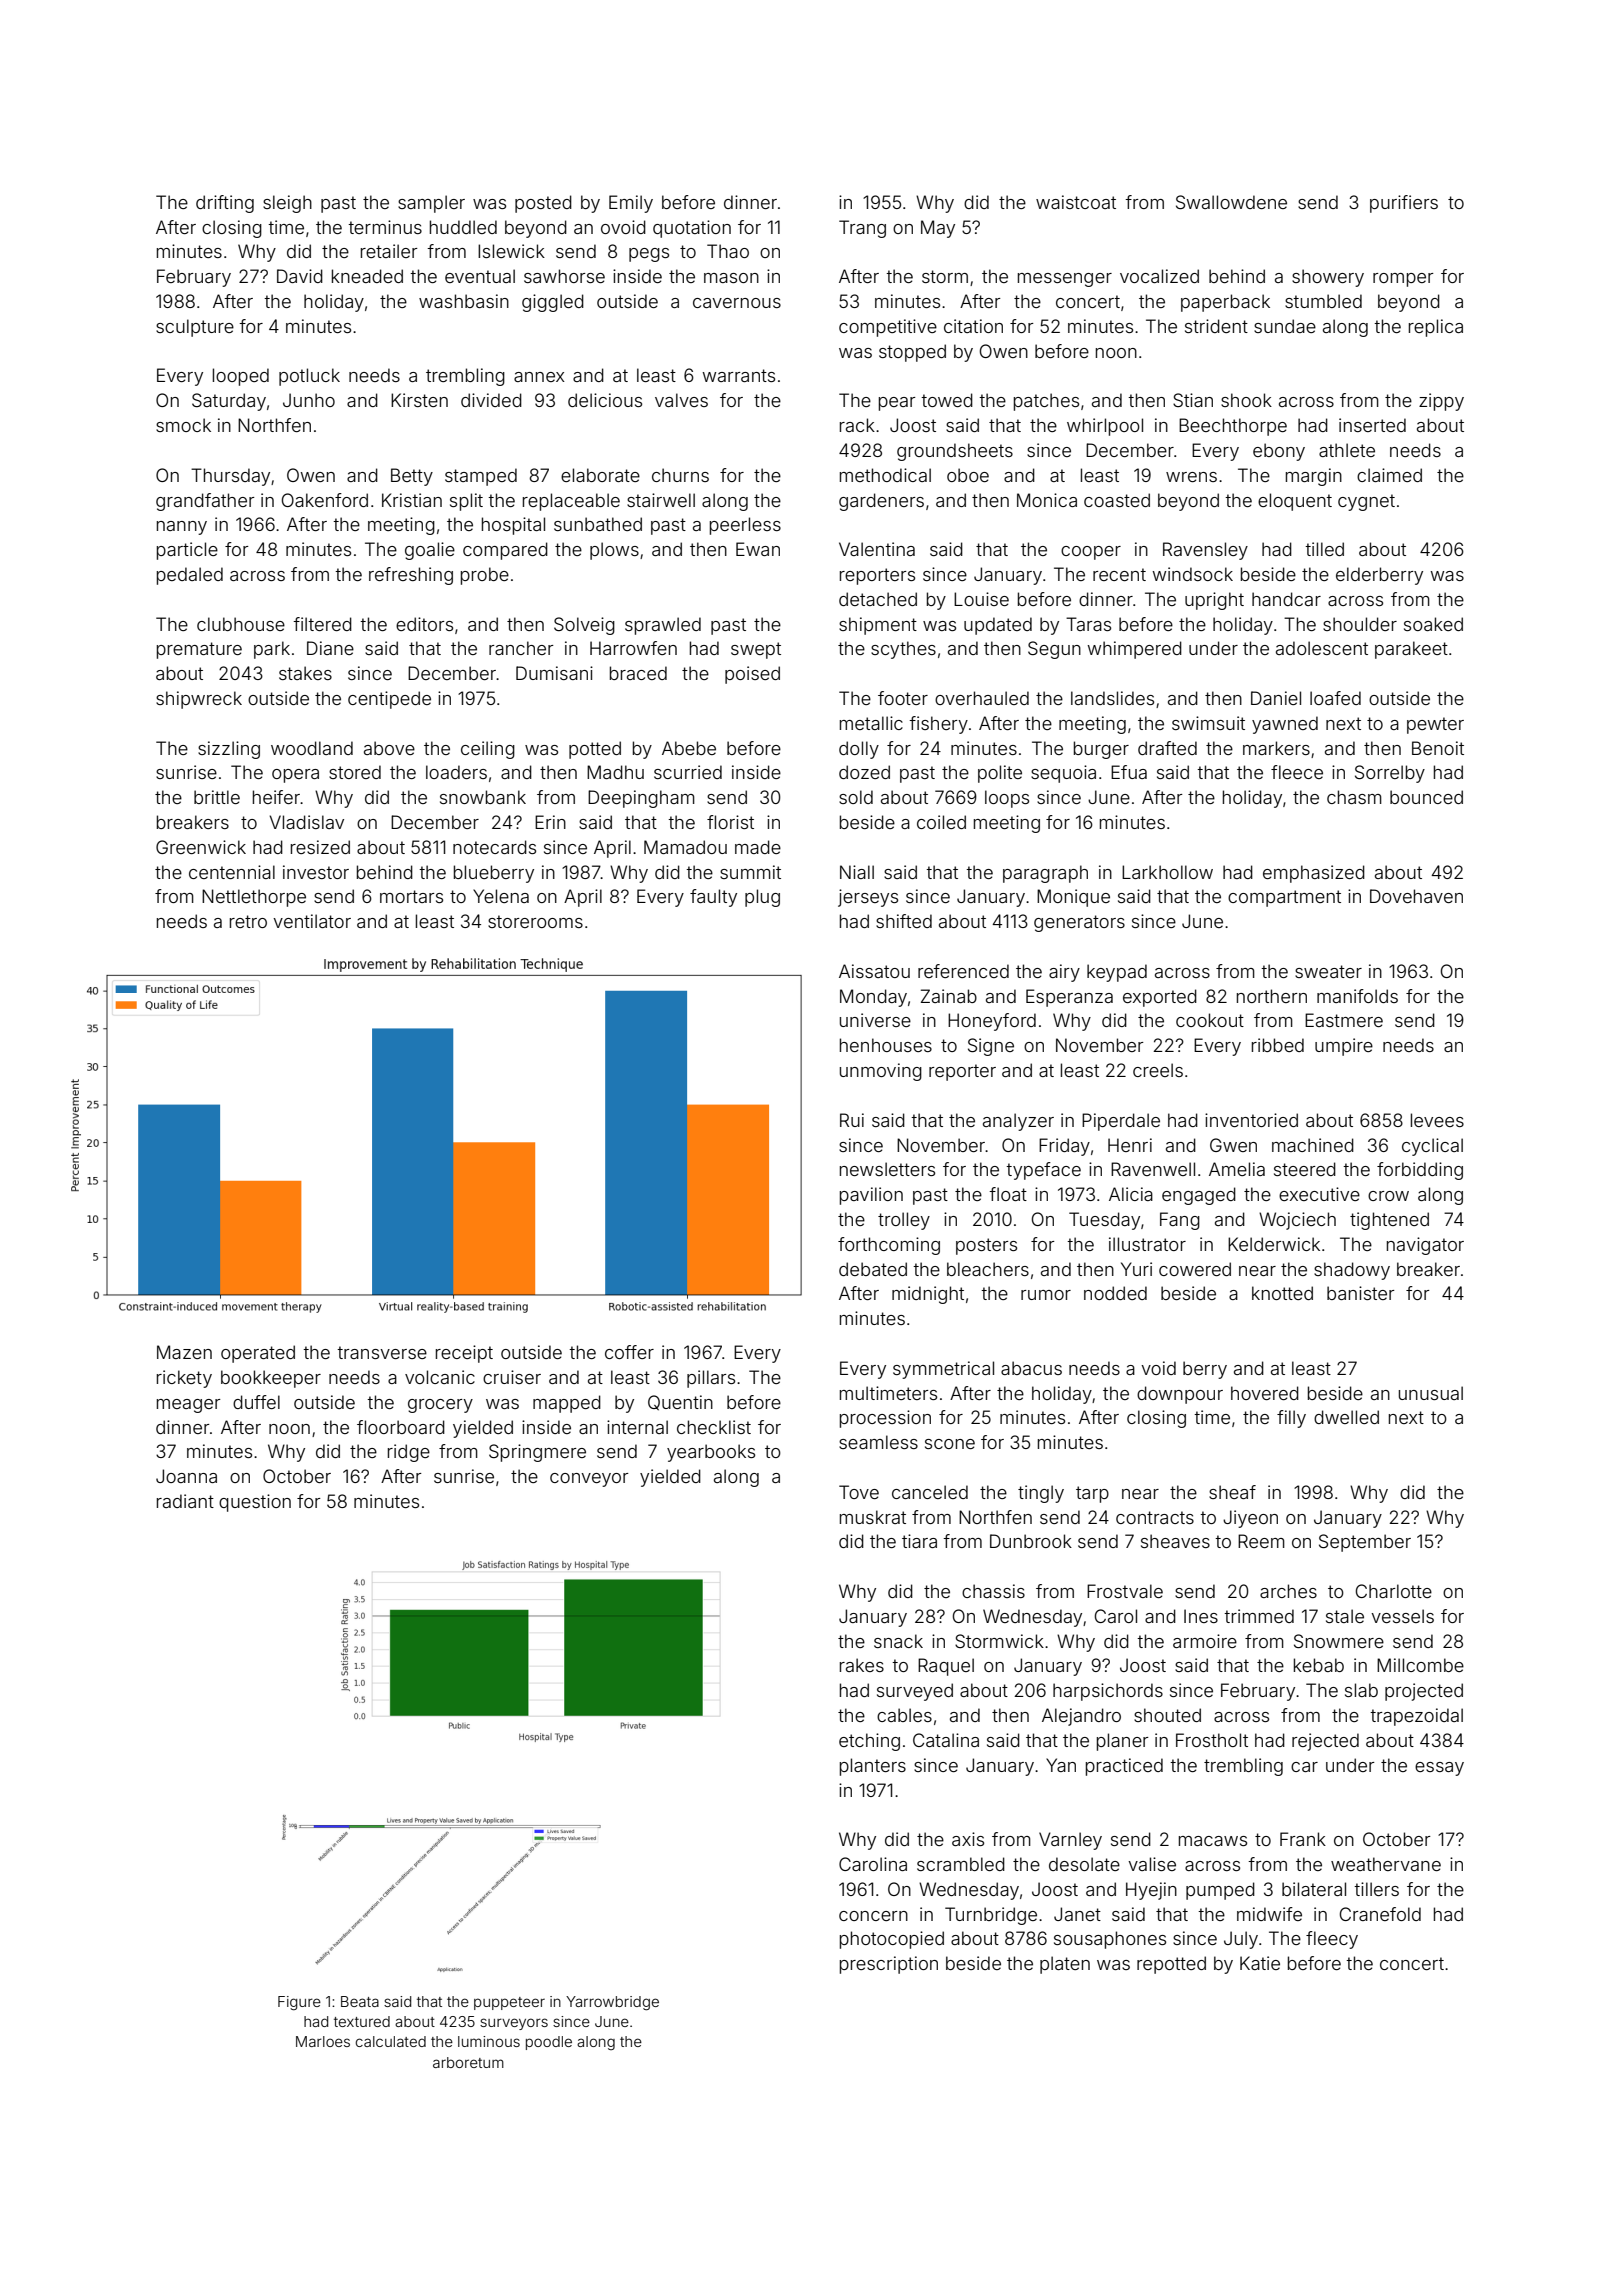  Describe the element at coordinates (885, 1419) in the screenshot. I see `procession` at that location.
